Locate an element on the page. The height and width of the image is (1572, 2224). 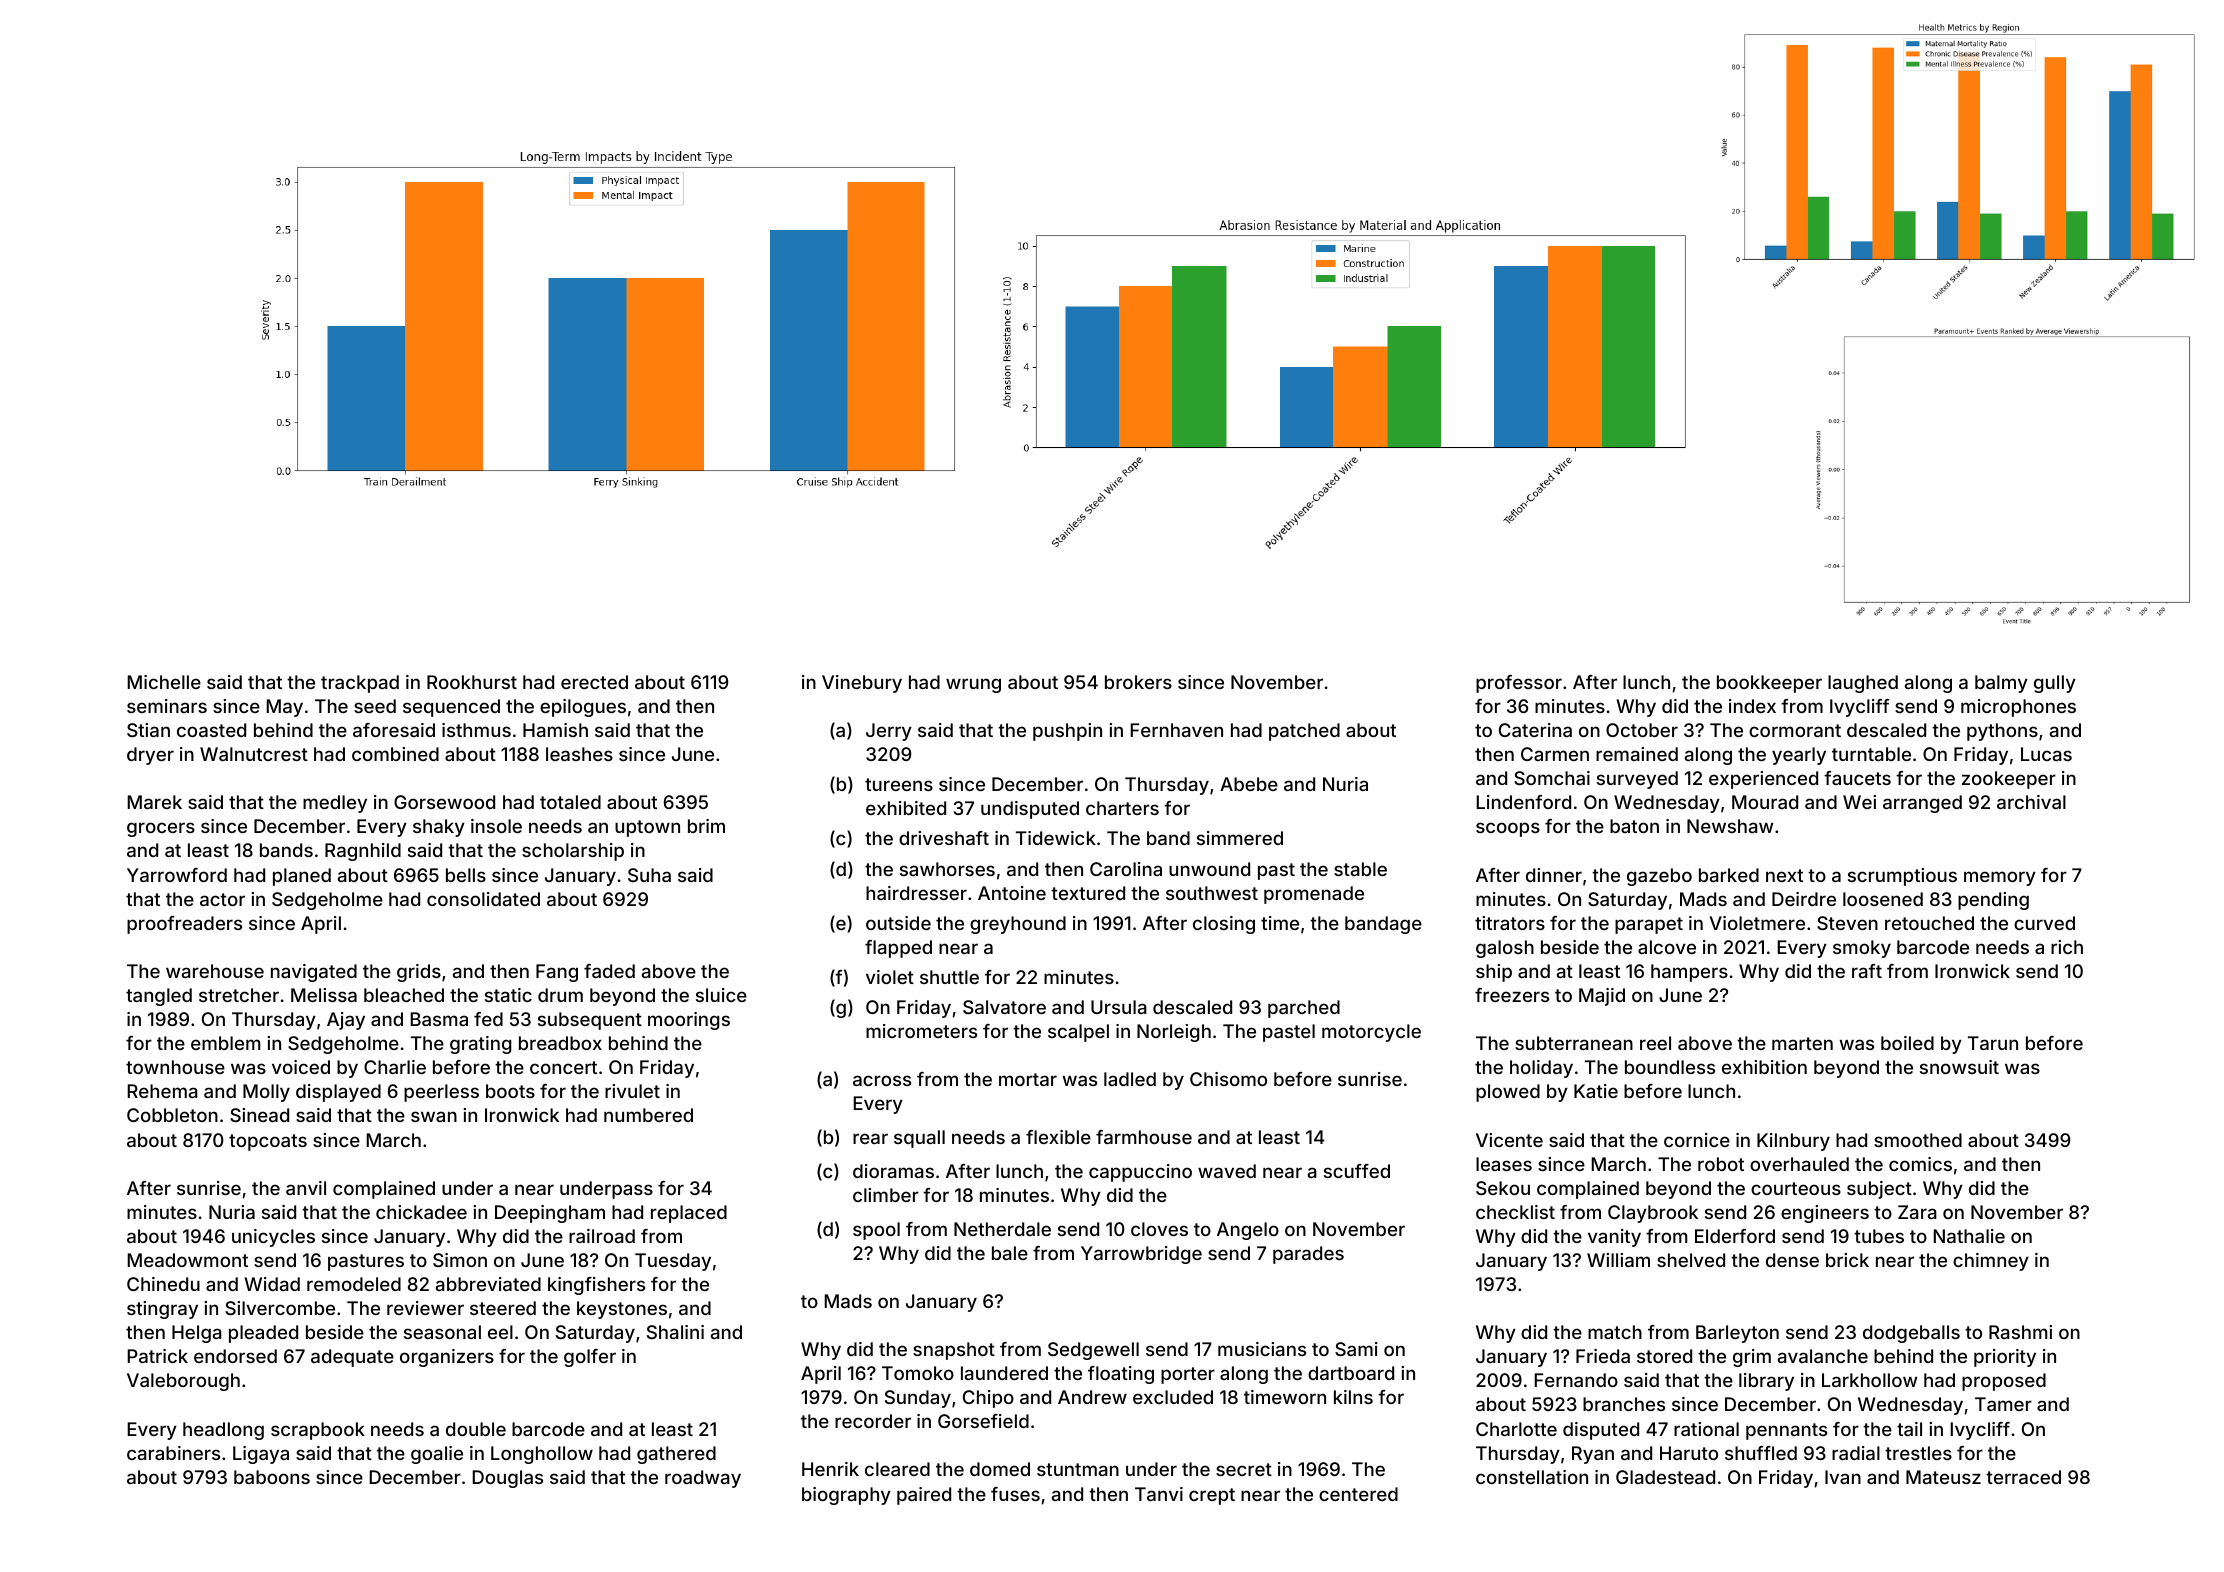
brokers is located at coordinates (1138, 682).
